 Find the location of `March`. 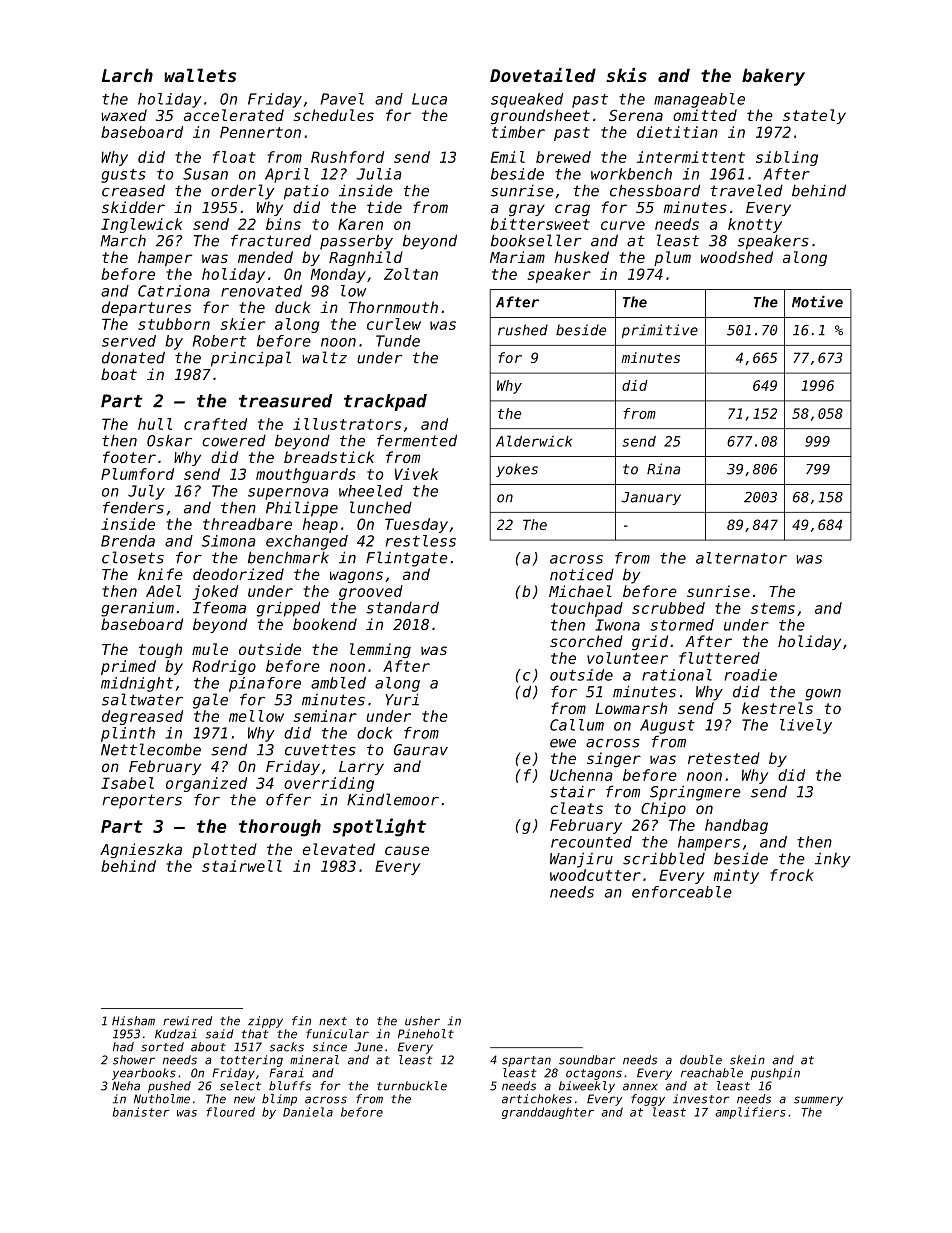

March is located at coordinates (123, 241).
